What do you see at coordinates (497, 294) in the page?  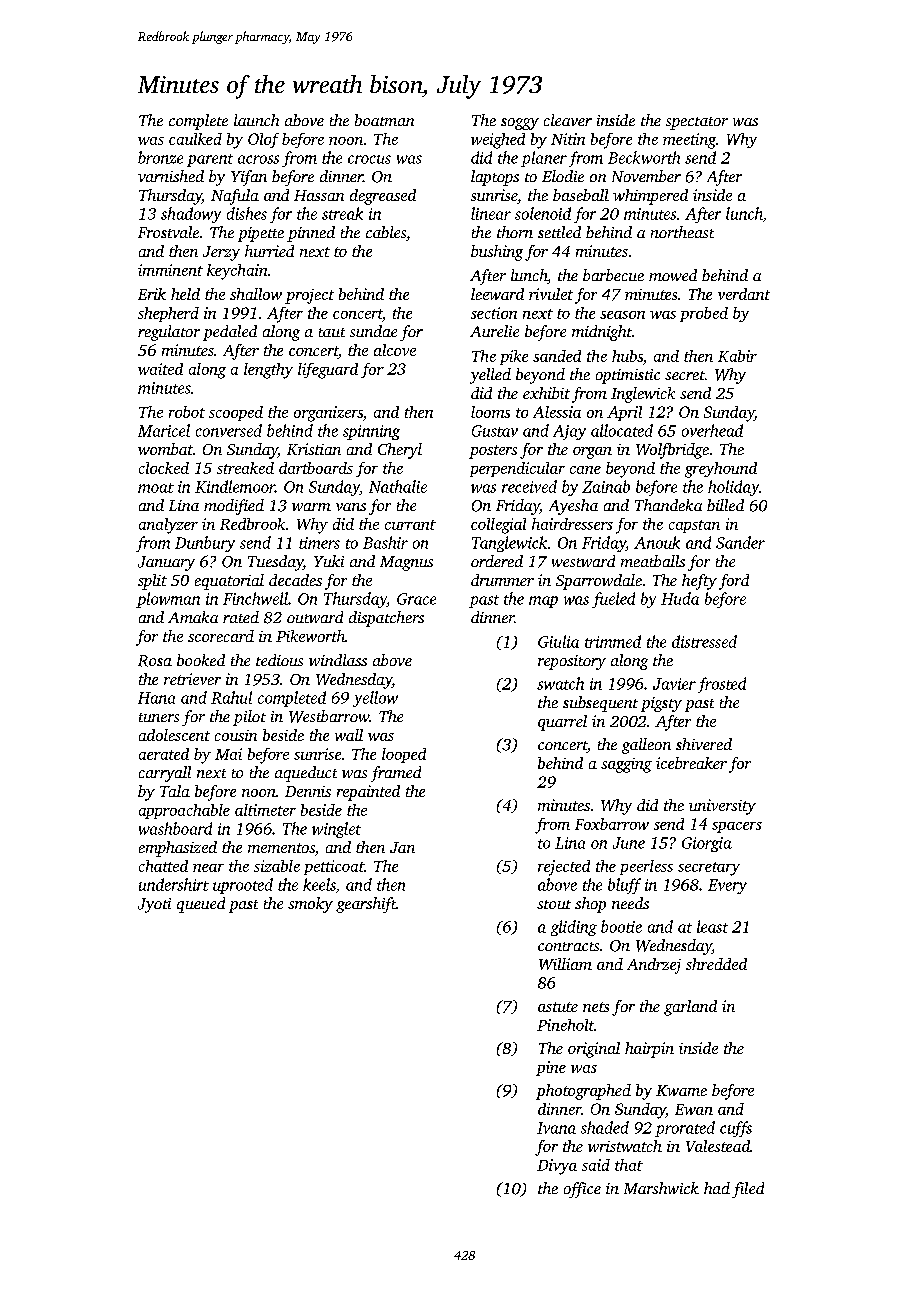 I see `leeward` at bounding box center [497, 294].
